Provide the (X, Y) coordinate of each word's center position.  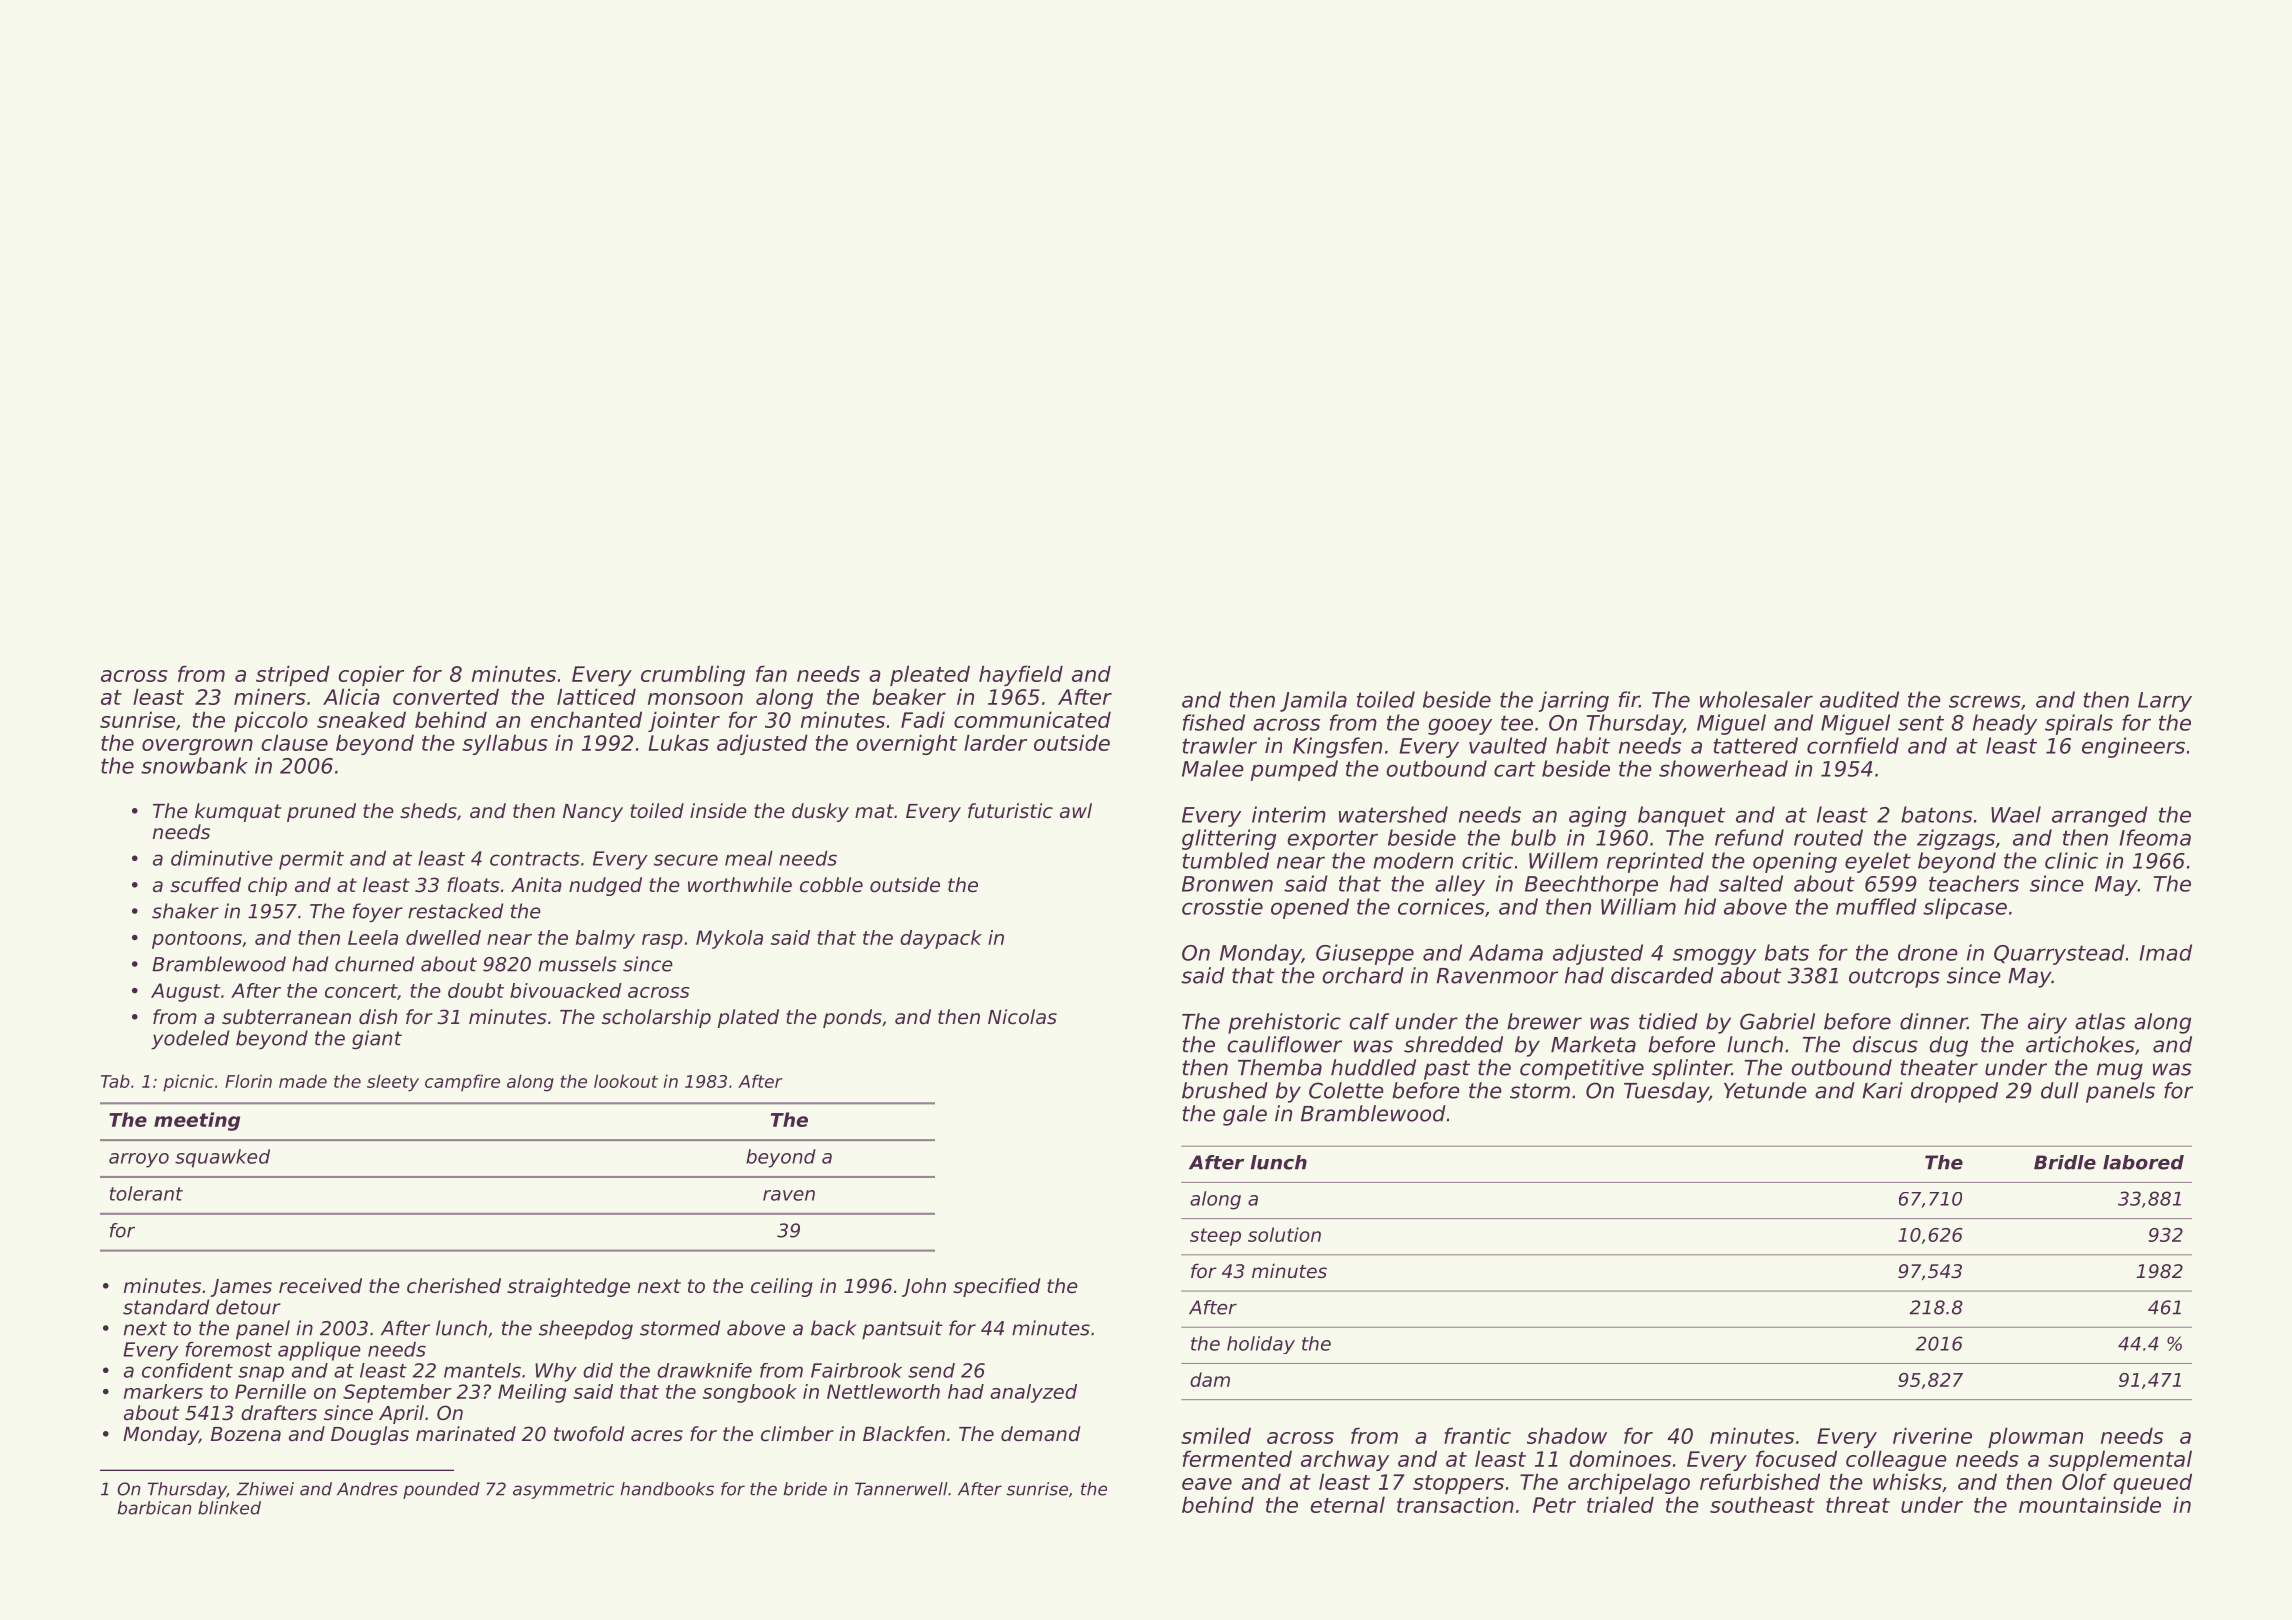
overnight (907, 744)
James (241, 1288)
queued (2152, 1483)
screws (1985, 701)
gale (1245, 1115)
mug (2120, 1071)
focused (1796, 1458)
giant (377, 1040)
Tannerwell (901, 1489)
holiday (1261, 1345)
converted (446, 696)
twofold (589, 1434)
